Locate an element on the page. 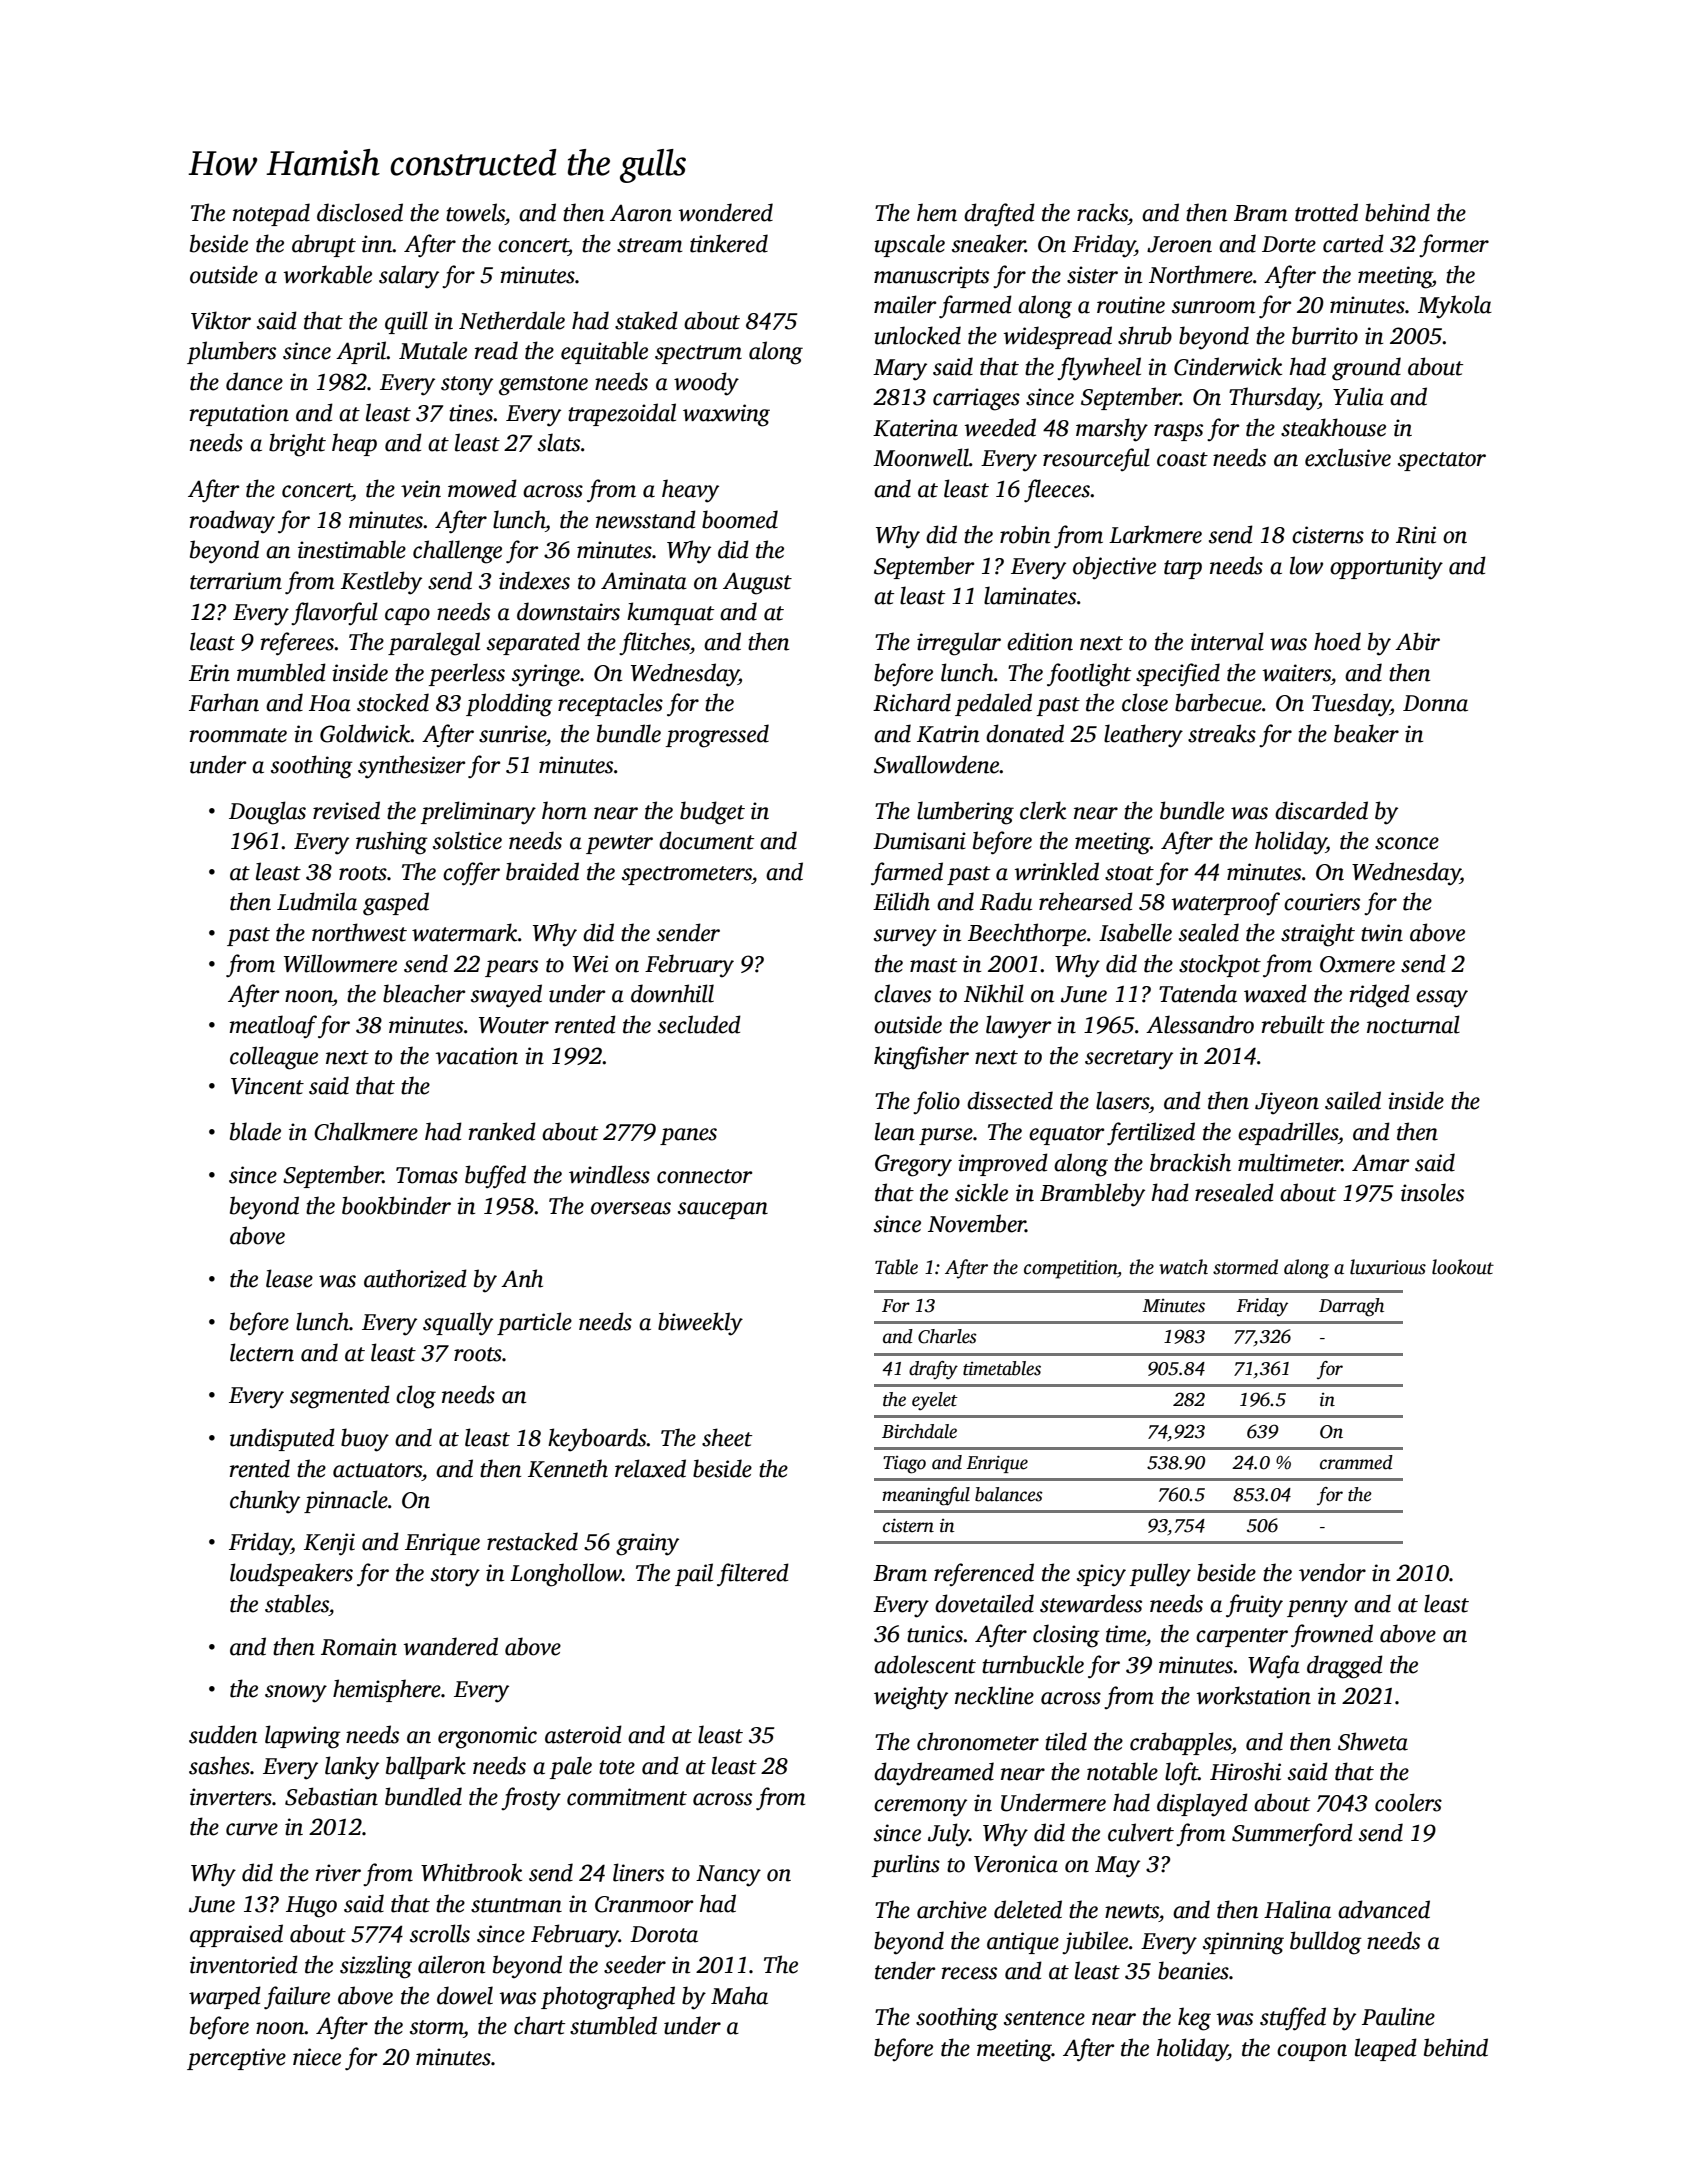 Image resolution: width=1683 pixels, height=2178 pixels. Maha is located at coordinates (739, 1995).
